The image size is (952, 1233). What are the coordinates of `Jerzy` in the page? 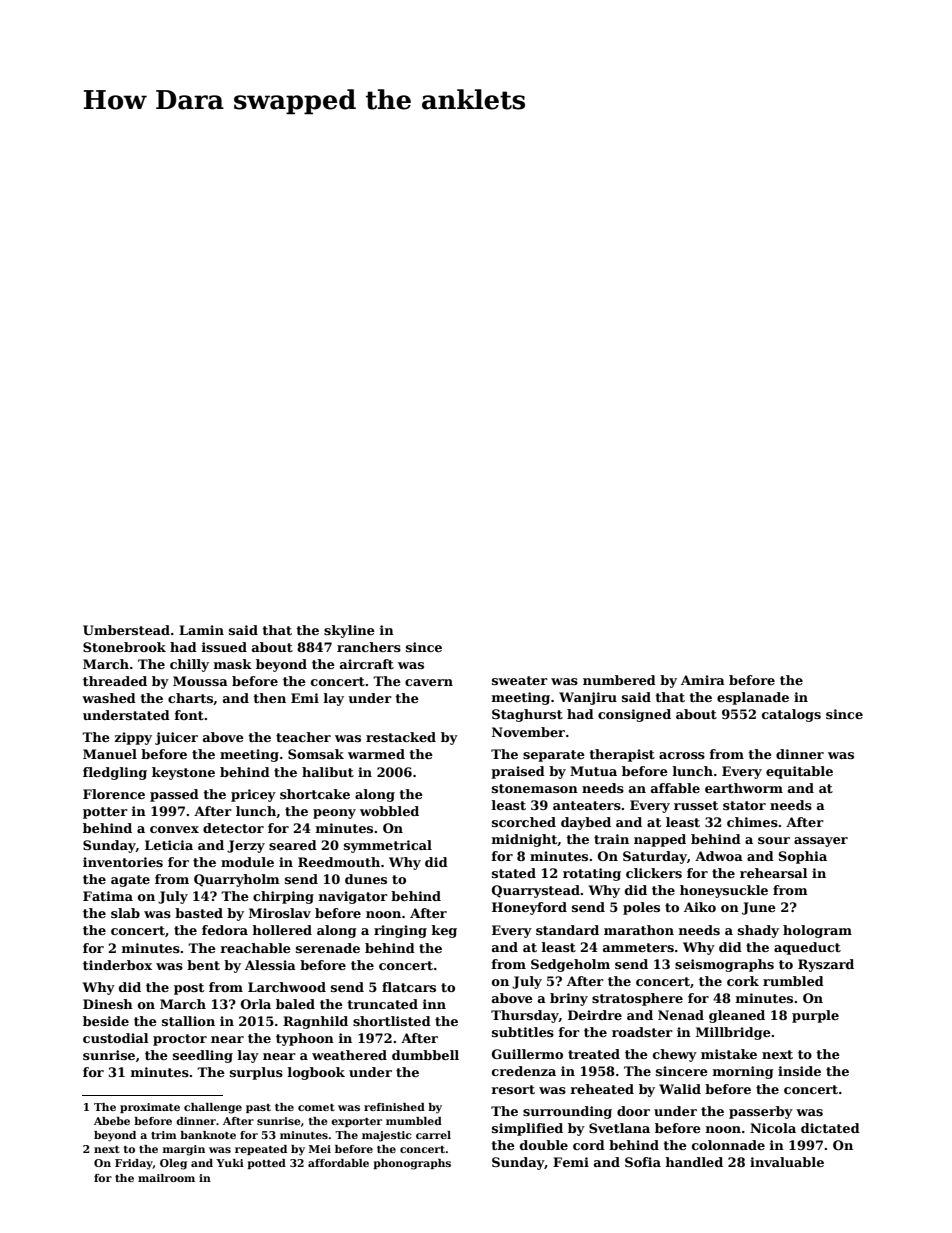 It's located at (246, 846).
